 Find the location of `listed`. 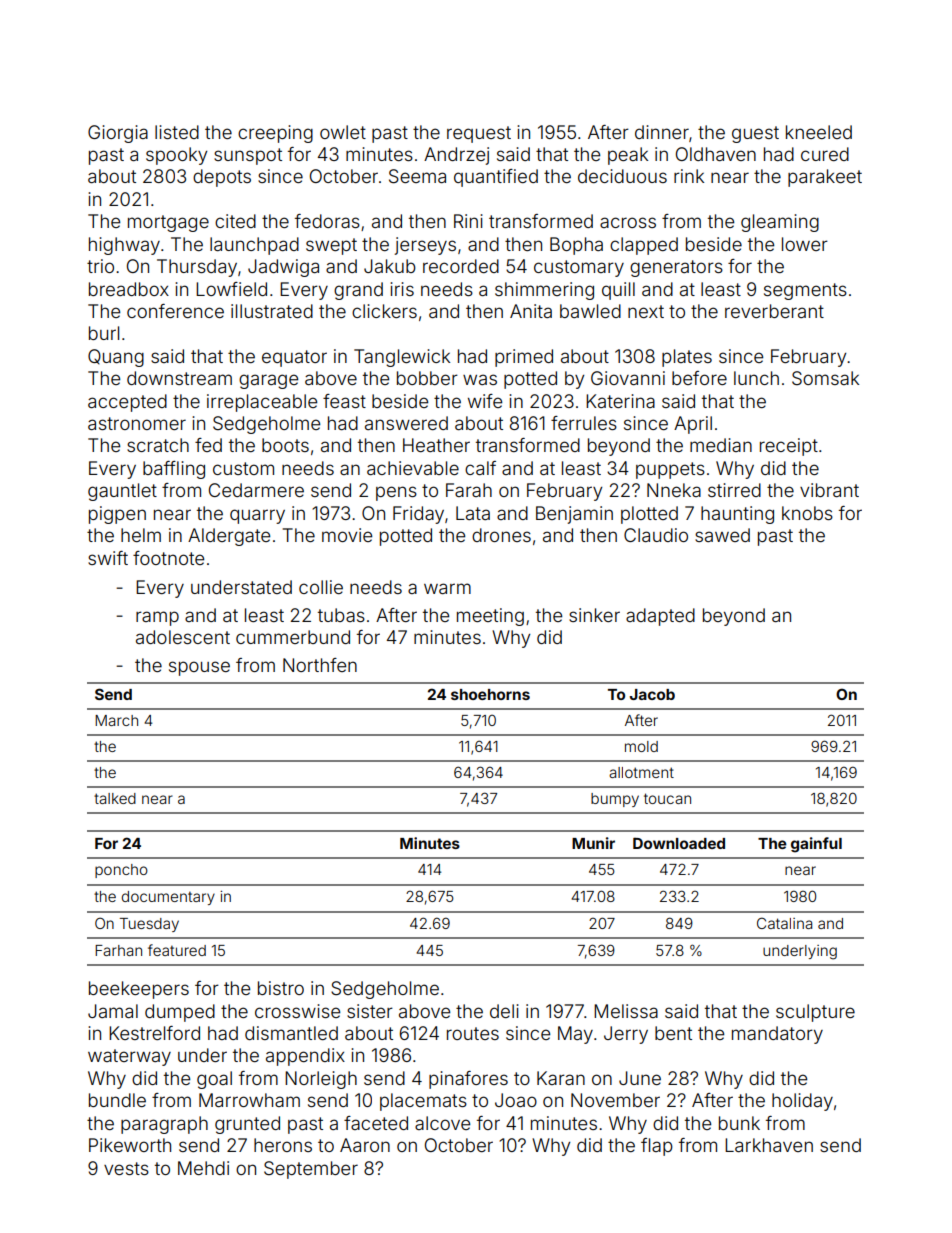

listed is located at coordinates (177, 132).
